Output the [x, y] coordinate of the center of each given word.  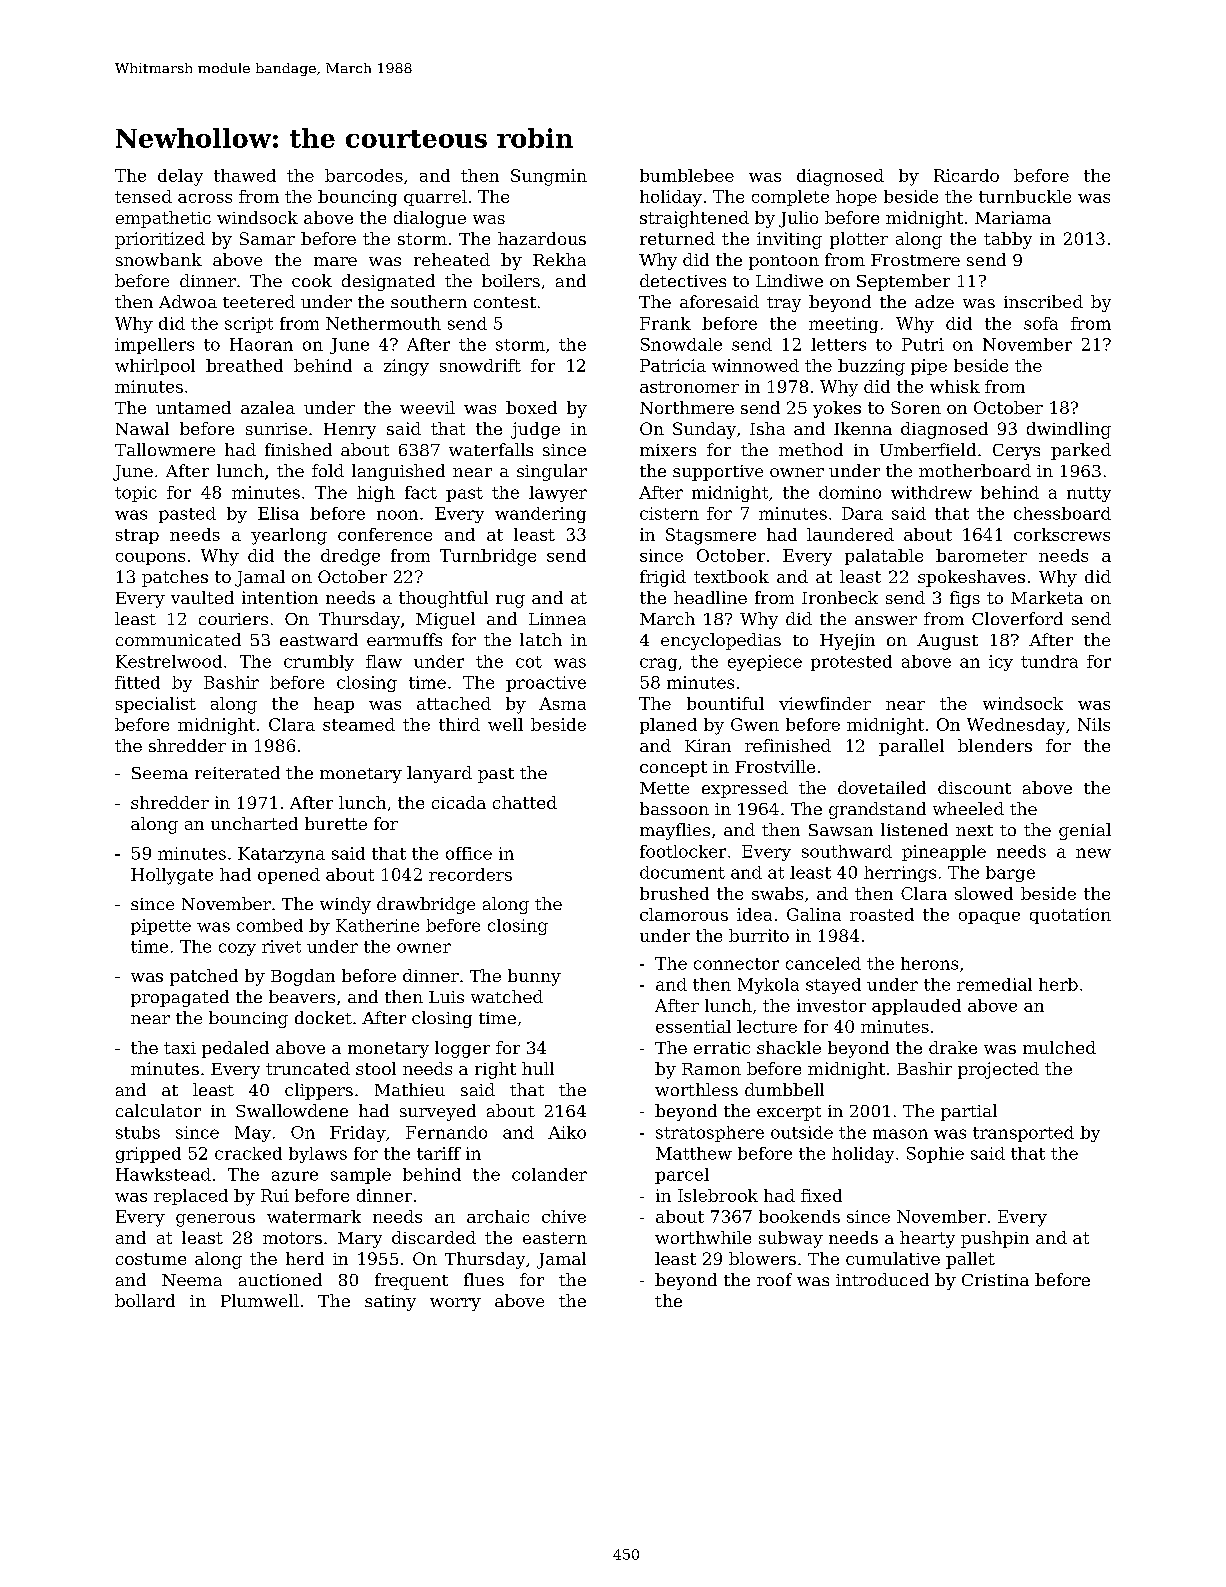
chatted [525, 802]
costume [151, 1259]
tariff [439, 1153]
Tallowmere [165, 449]
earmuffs [404, 639]
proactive [546, 684]
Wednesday [1016, 726]
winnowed [755, 365]
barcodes [364, 175]
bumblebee [687, 175]
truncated [308, 1068]
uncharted [254, 823]
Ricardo [966, 175]
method [811, 449]
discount [974, 787]
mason [900, 1134]
